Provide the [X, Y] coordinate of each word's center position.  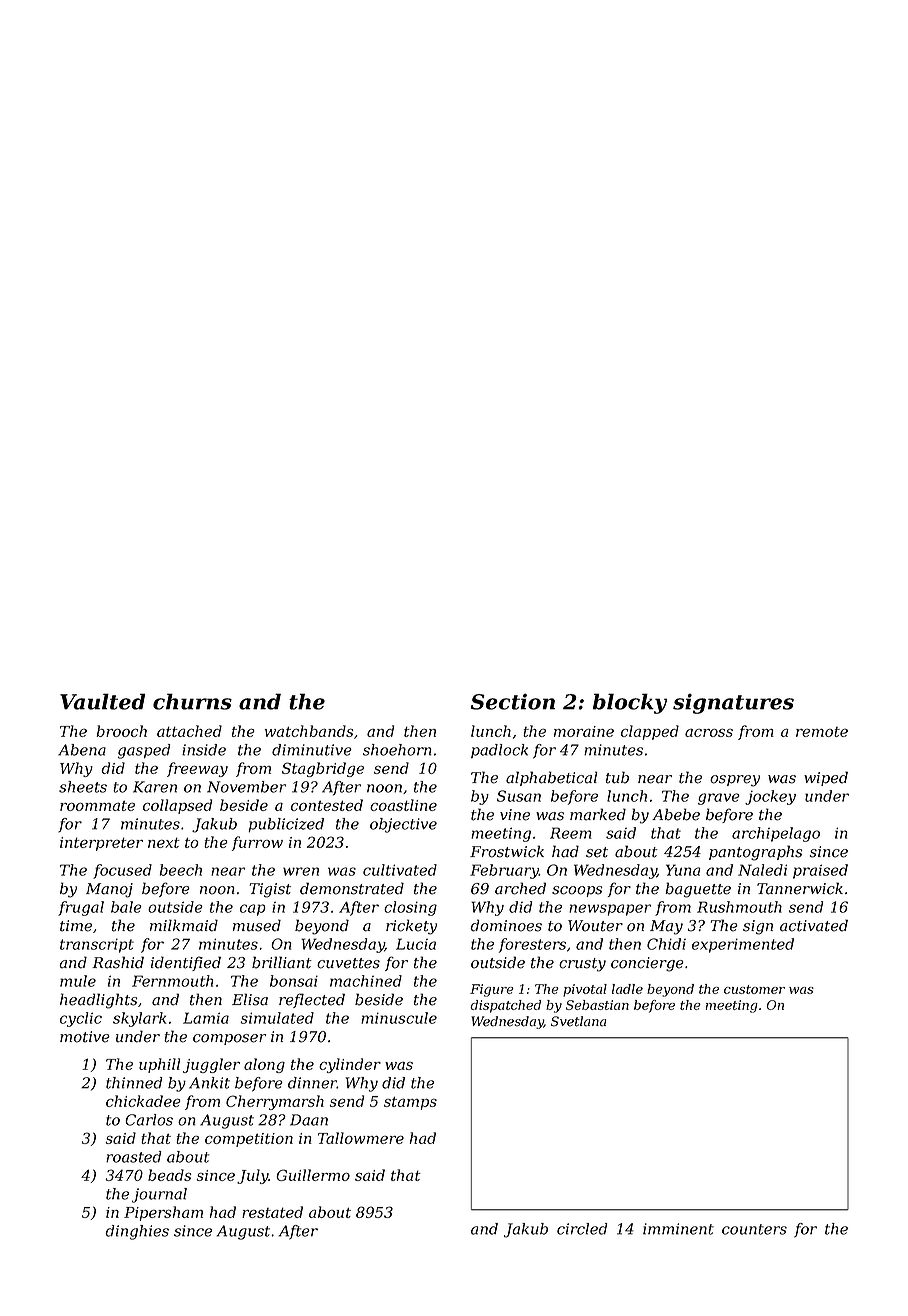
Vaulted [102, 701]
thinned [134, 1083]
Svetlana [578, 1021]
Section [513, 701]
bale [126, 907]
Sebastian [597, 1005]
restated [272, 1212]
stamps [410, 1103]
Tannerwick [800, 888]
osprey [735, 781]
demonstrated [352, 888]
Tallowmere [361, 1138]
